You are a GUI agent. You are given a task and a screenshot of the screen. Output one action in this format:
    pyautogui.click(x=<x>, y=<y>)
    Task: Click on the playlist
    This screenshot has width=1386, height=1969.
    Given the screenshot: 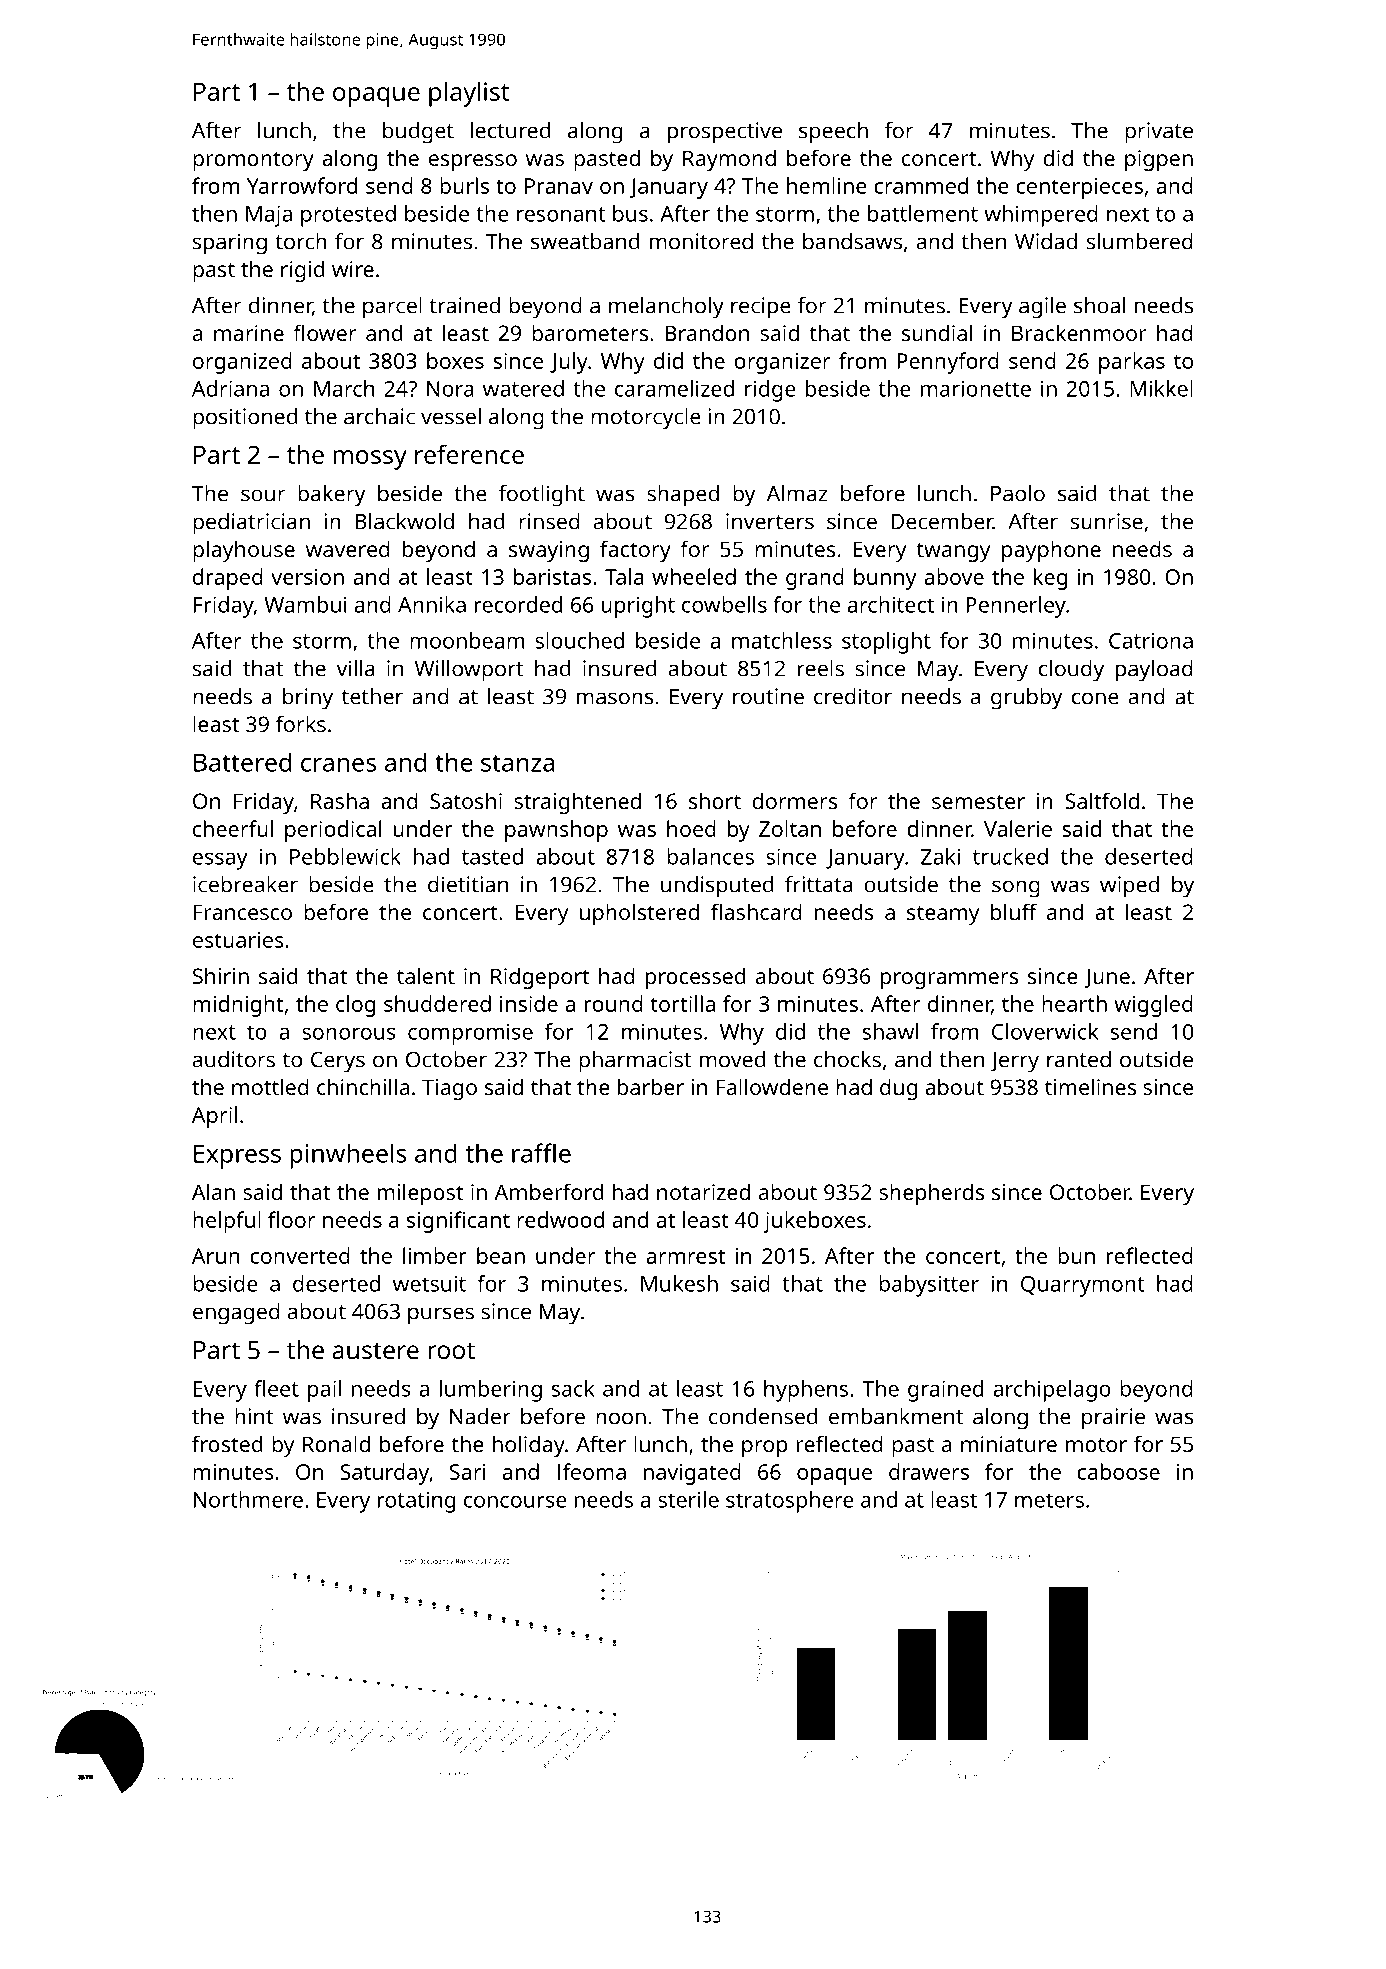 What is the action you would take?
    pyautogui.click(x=469, y=94)
